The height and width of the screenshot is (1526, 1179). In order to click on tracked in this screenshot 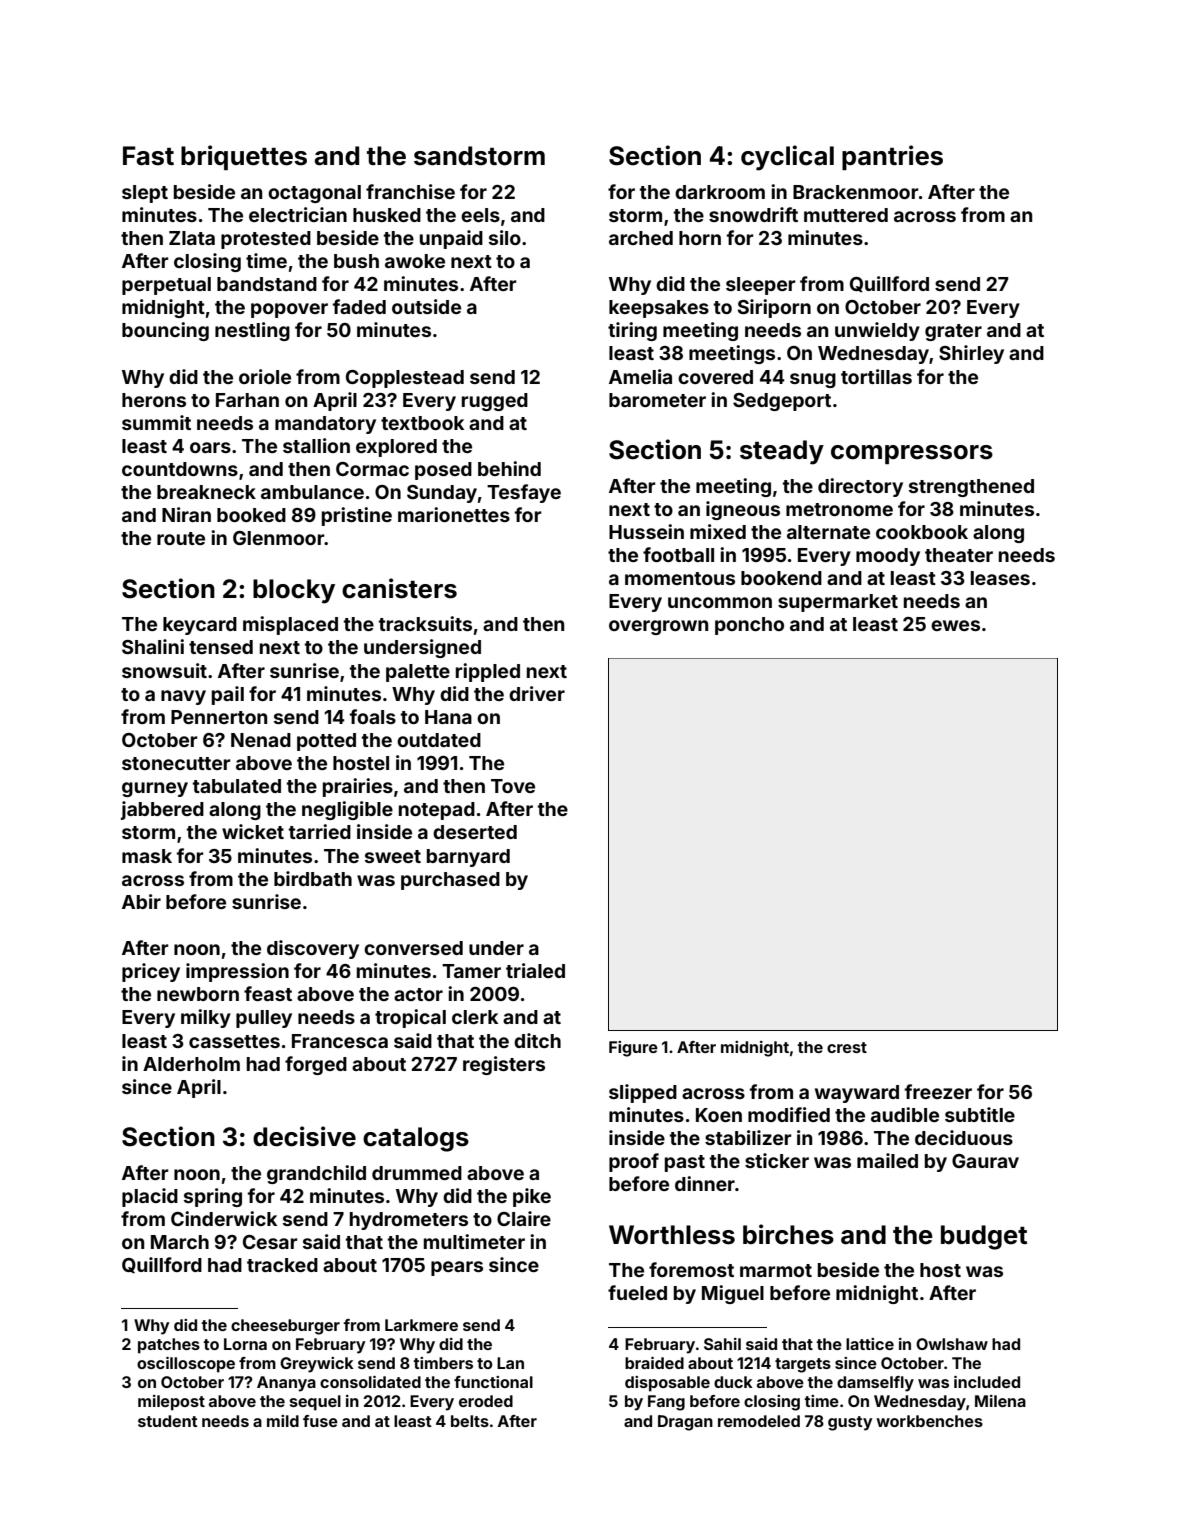, I will do `click(282, 1265)`.
